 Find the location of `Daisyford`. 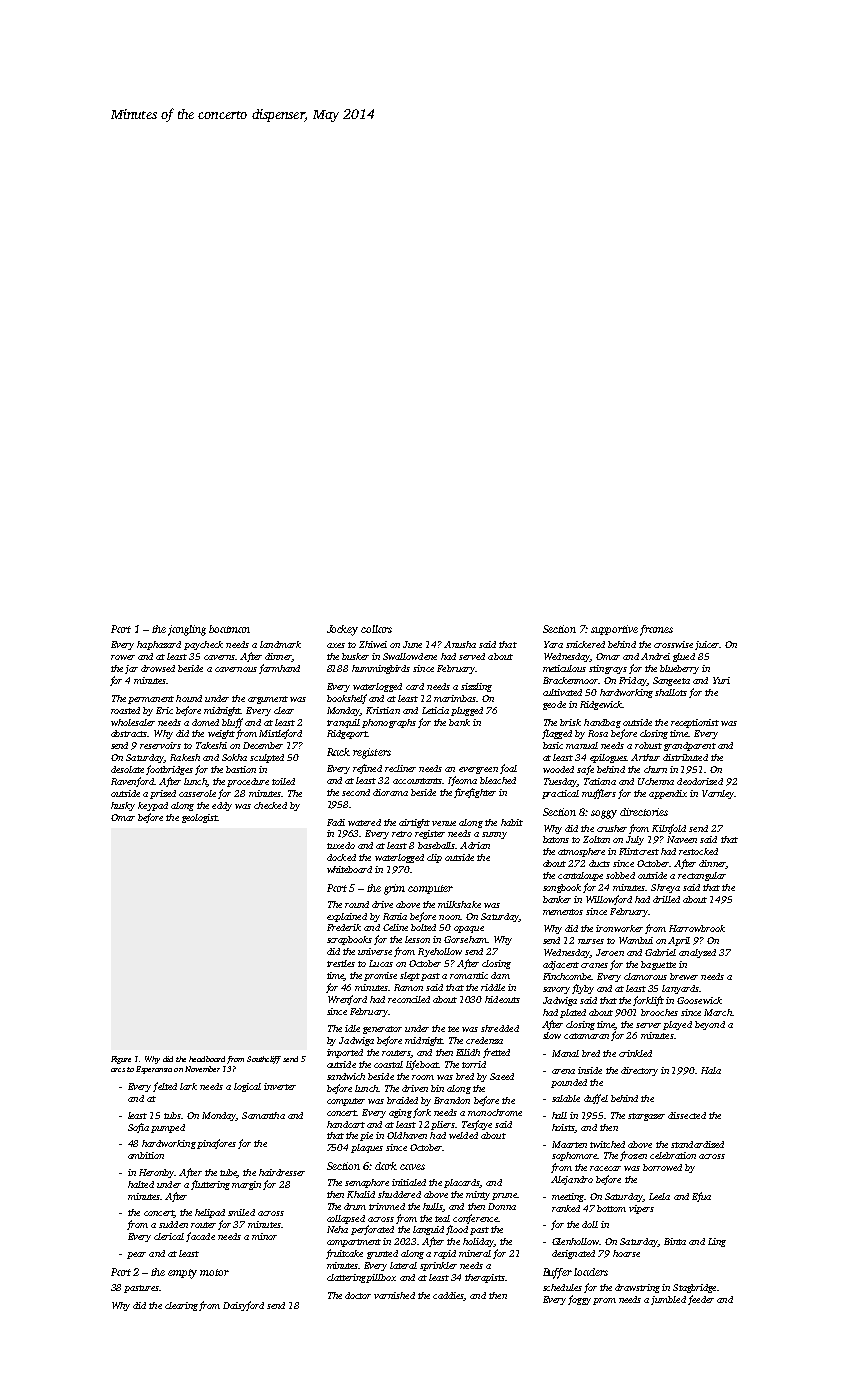

Daisyford is located at coordinates (243, 1306).
